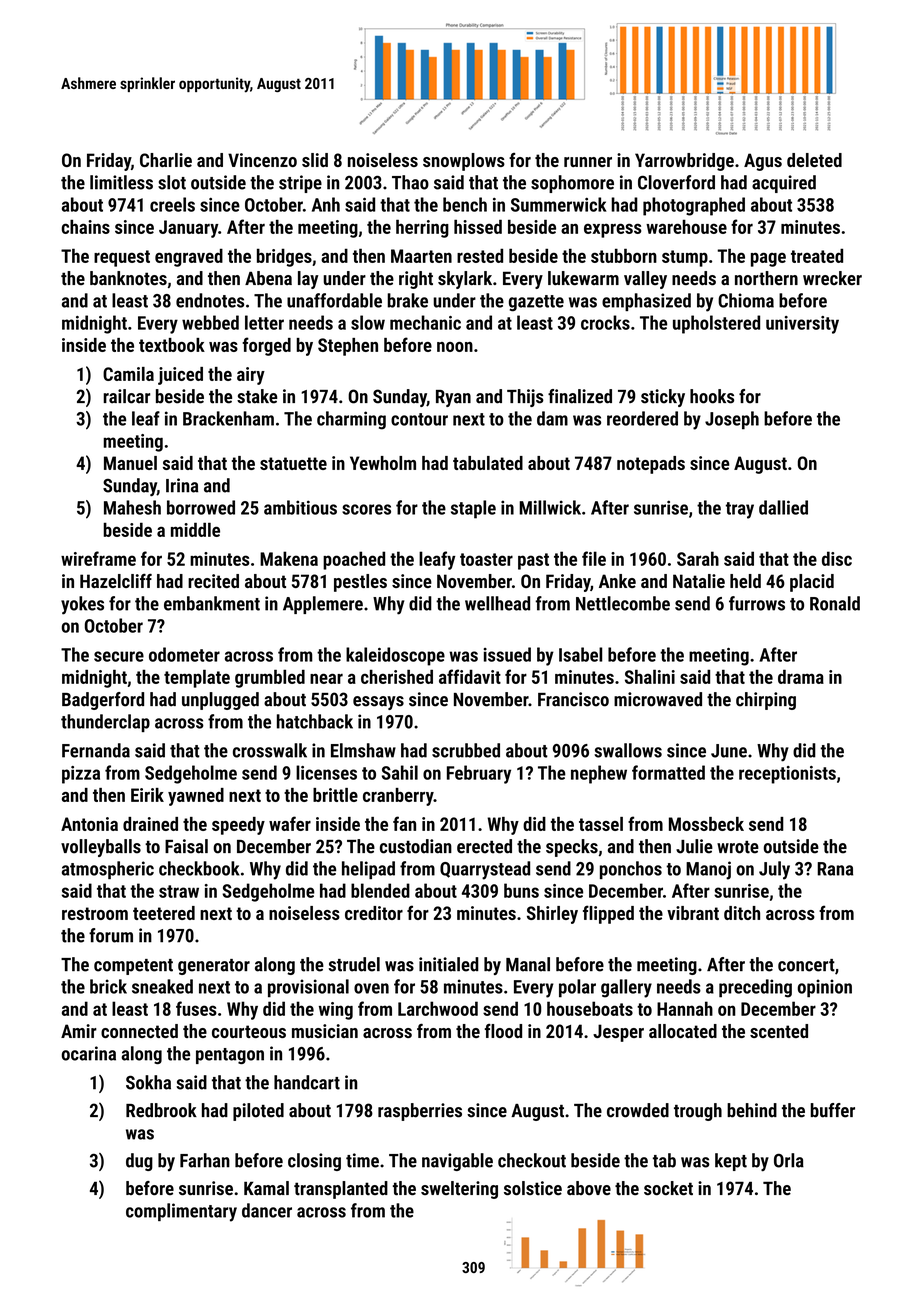  What do you see at coordinates (189, 258) in the screenshot?
I see `engraved` at bounding box center [189, 258].
